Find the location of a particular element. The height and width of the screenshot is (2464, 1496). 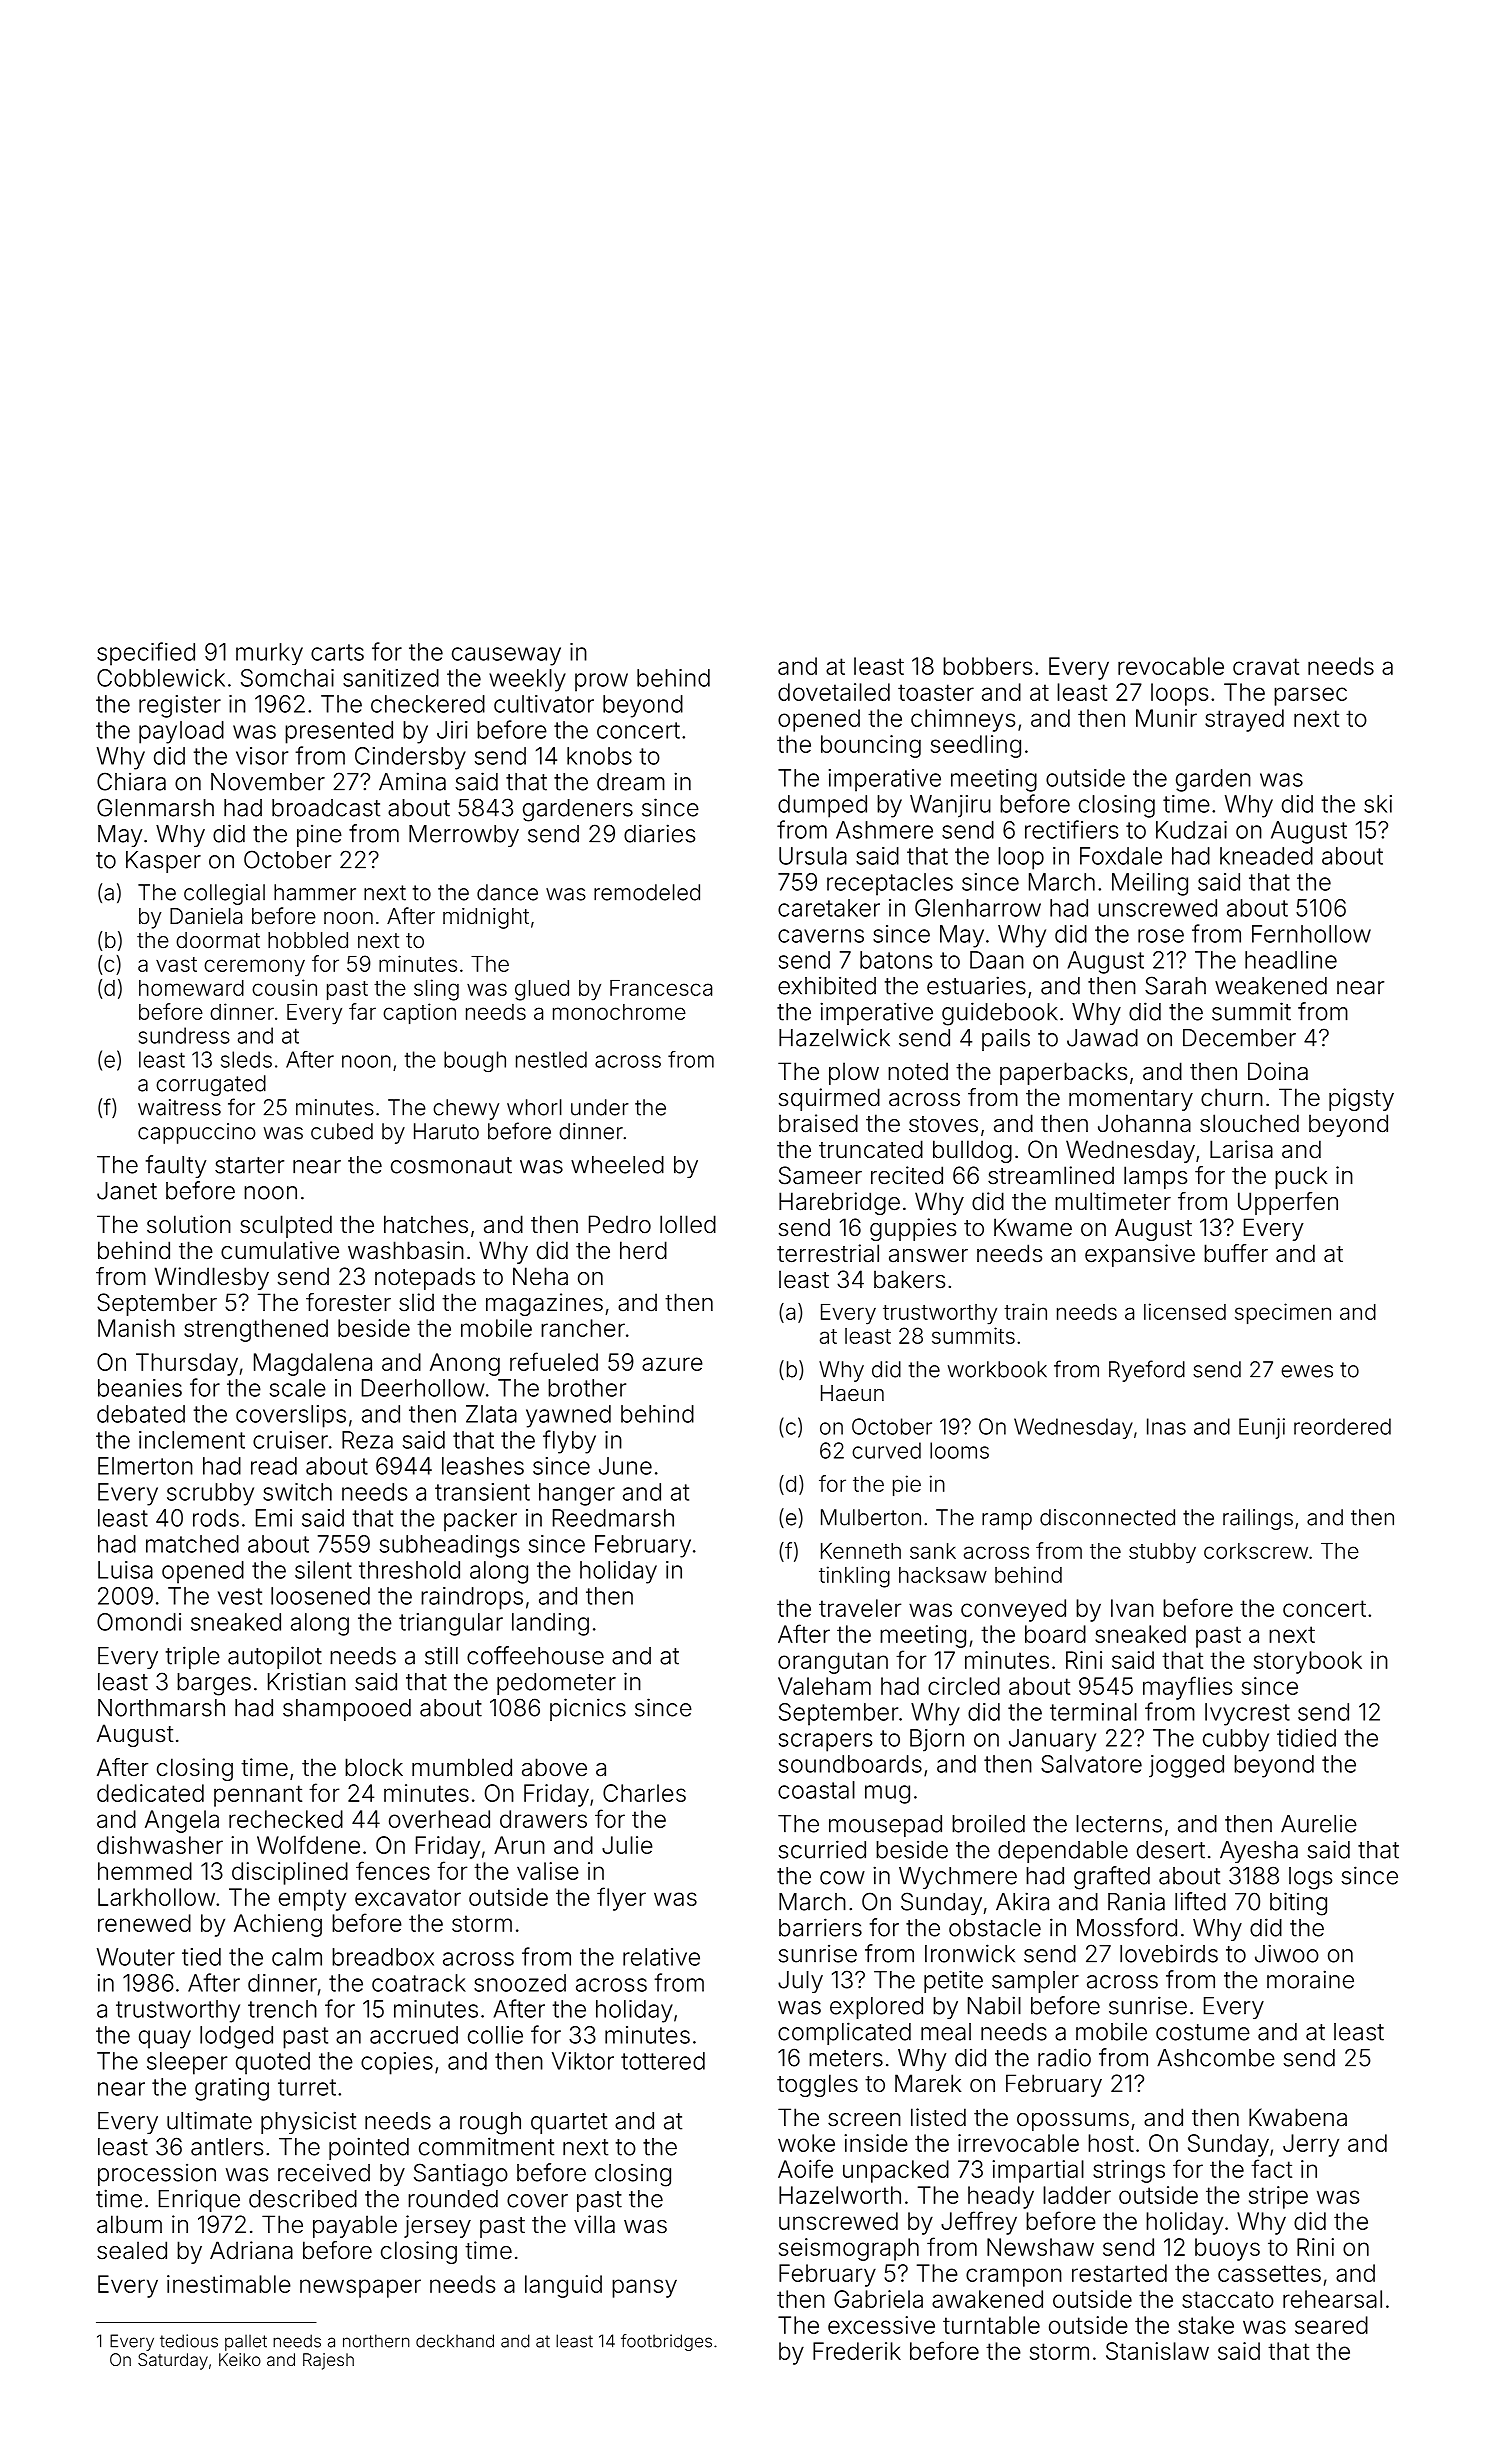

specimen is located at coordinates (1283, 1313).
